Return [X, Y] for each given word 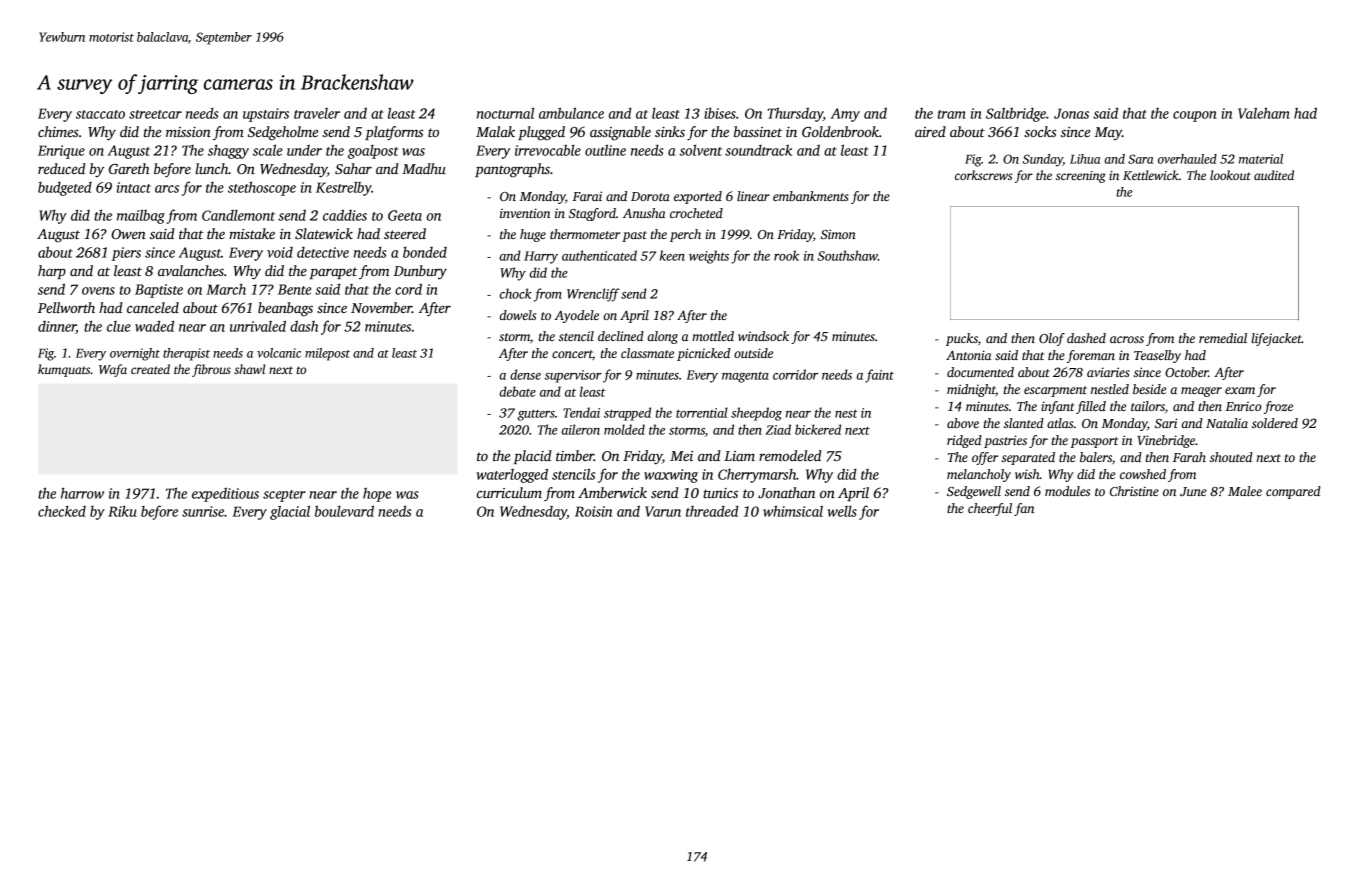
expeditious [225, 494]
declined [621, 336]
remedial [1223, 338]
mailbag [141, 216]
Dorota [650, 196]
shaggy [228, 151]
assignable [620, 133]
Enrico [1243, 406]
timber [575, 455]
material [1261, 159]
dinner [57, 327]
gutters [536, 415]
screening [1081, 177]
